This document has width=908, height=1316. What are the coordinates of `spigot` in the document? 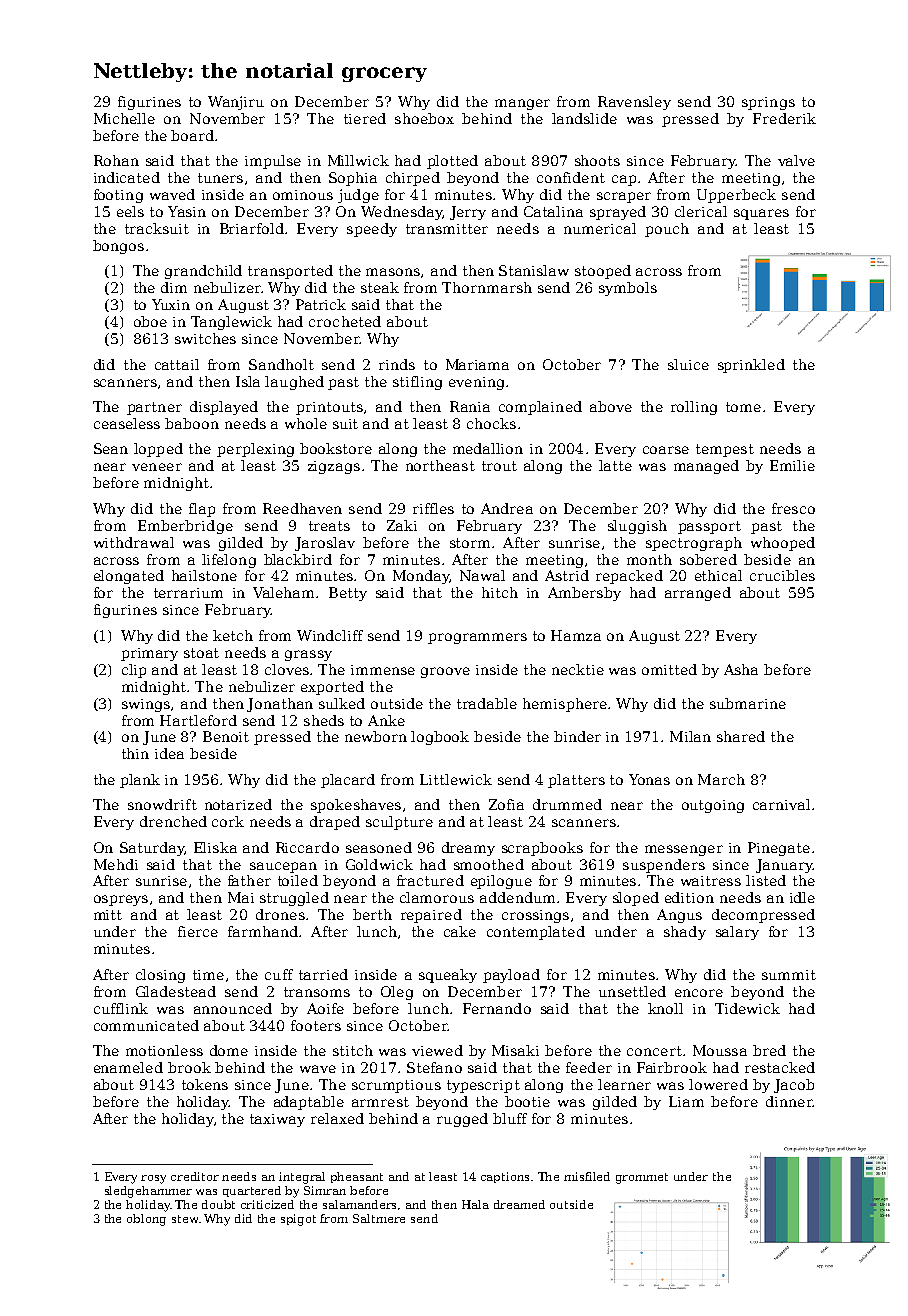 It's located at (298, 1220).
